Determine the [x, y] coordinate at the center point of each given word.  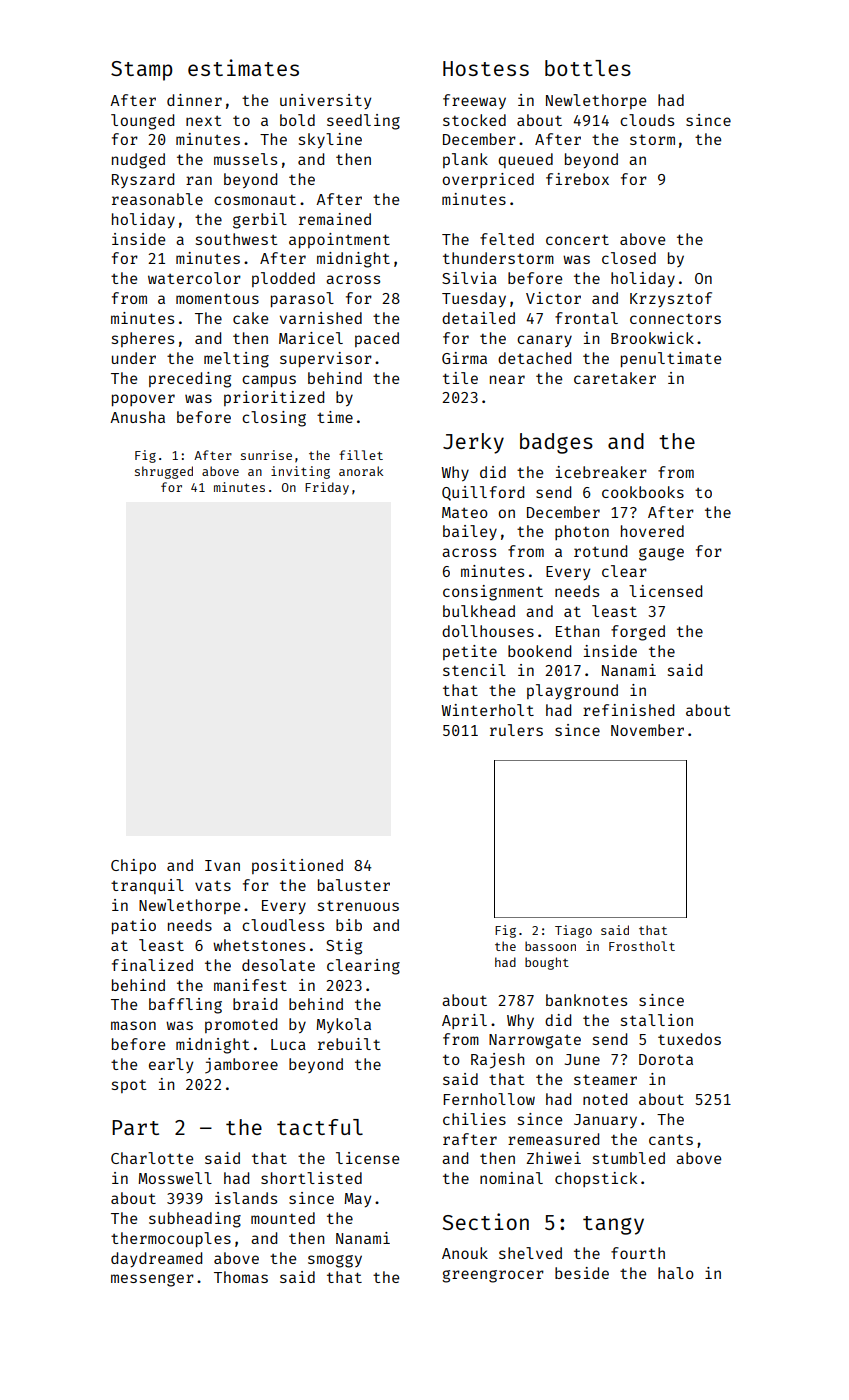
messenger [152, 1280]
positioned [297, 866]
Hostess [486, 68]
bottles [588, 68]
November [647, 730]
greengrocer [493, 1276]
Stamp [142, 71]
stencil [474, 670]
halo [676, 1273]
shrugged [164, 472]
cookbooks [643, 492]
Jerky [473, 443]
